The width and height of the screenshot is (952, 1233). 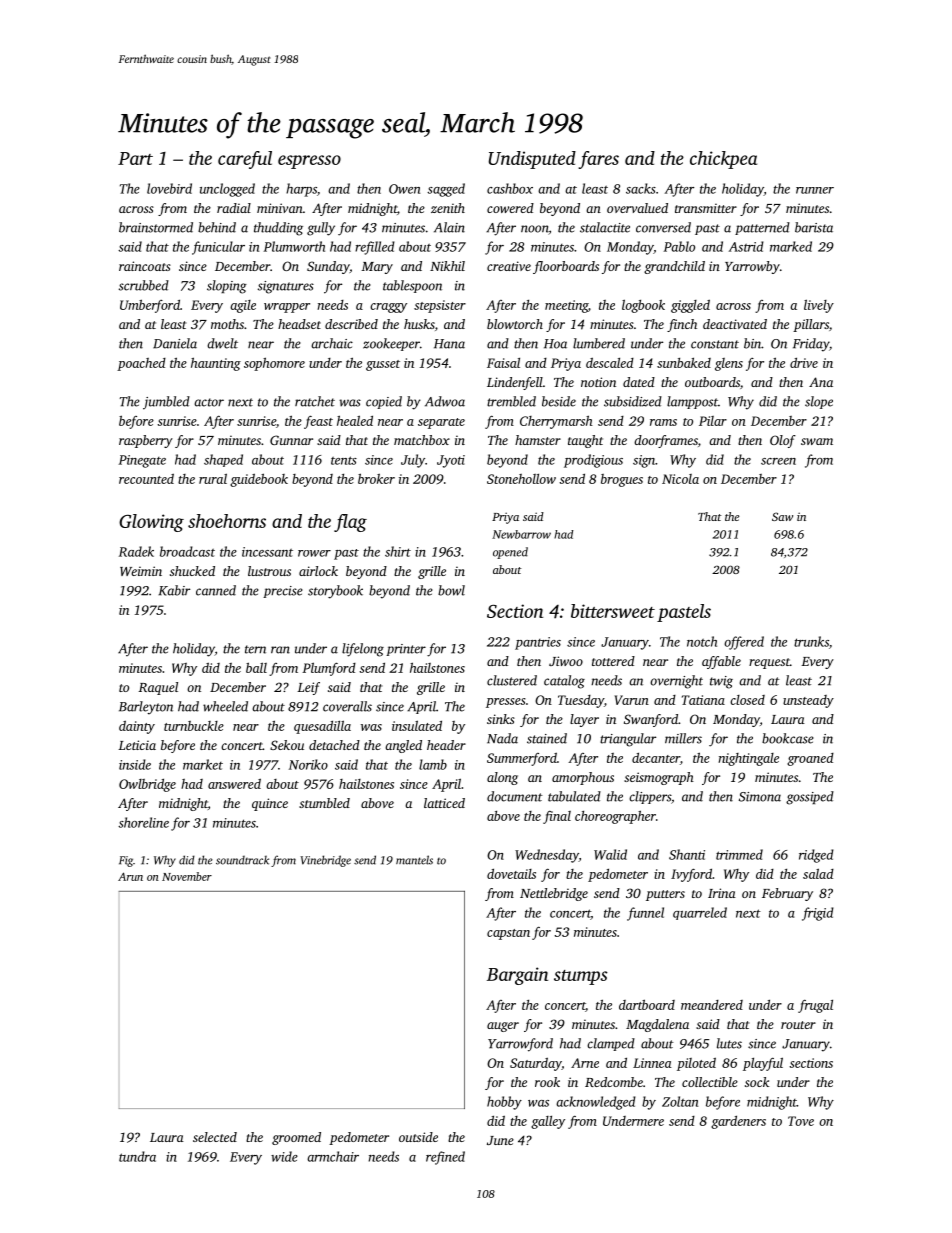 What do you see at coordinates (156, 227) in the screenshot?
I see `brainstormed` at bounding box center [156, 227].
